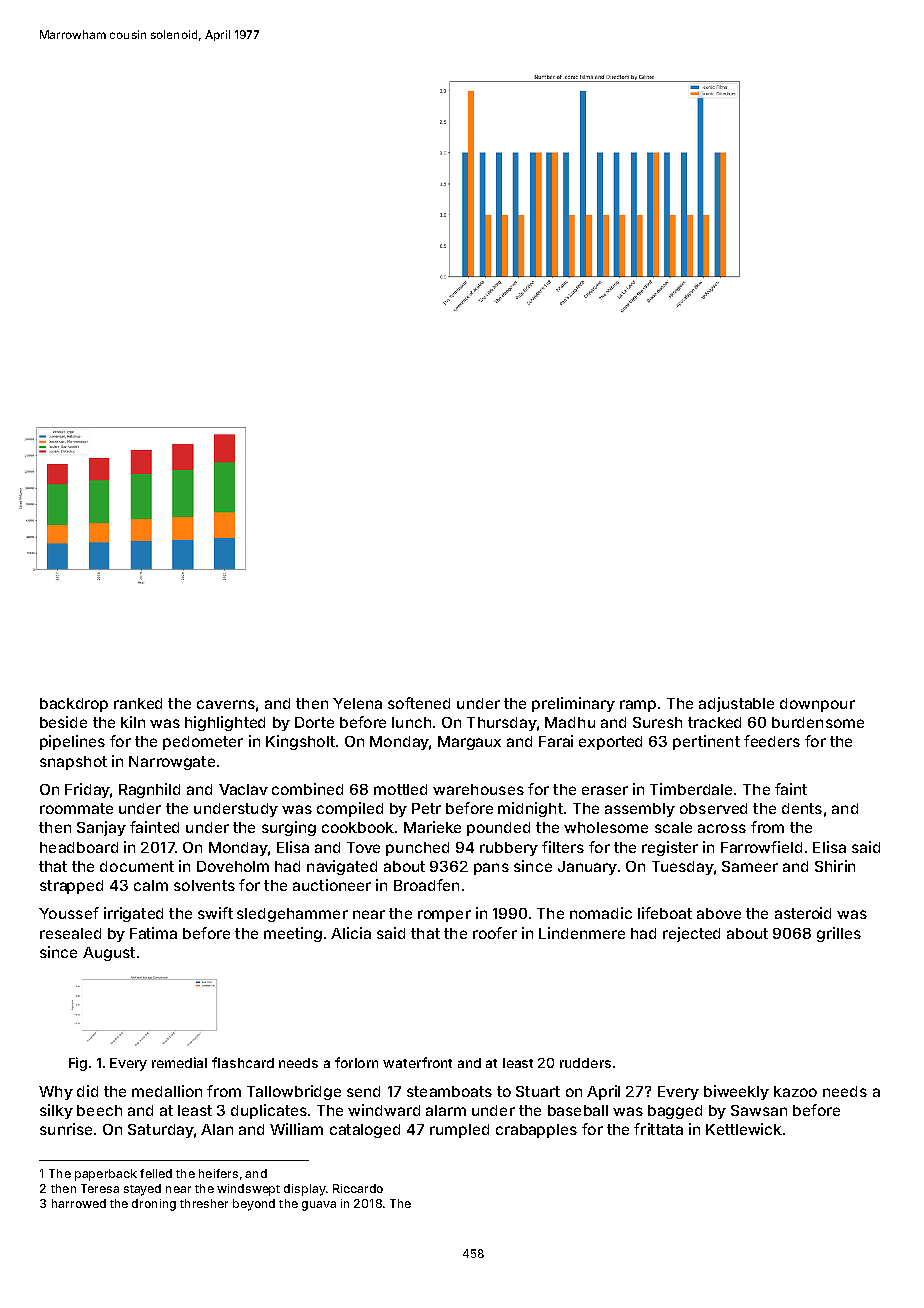 This document has width=924, height=1308. I want to click on steamboats, so click(449, 1091).
